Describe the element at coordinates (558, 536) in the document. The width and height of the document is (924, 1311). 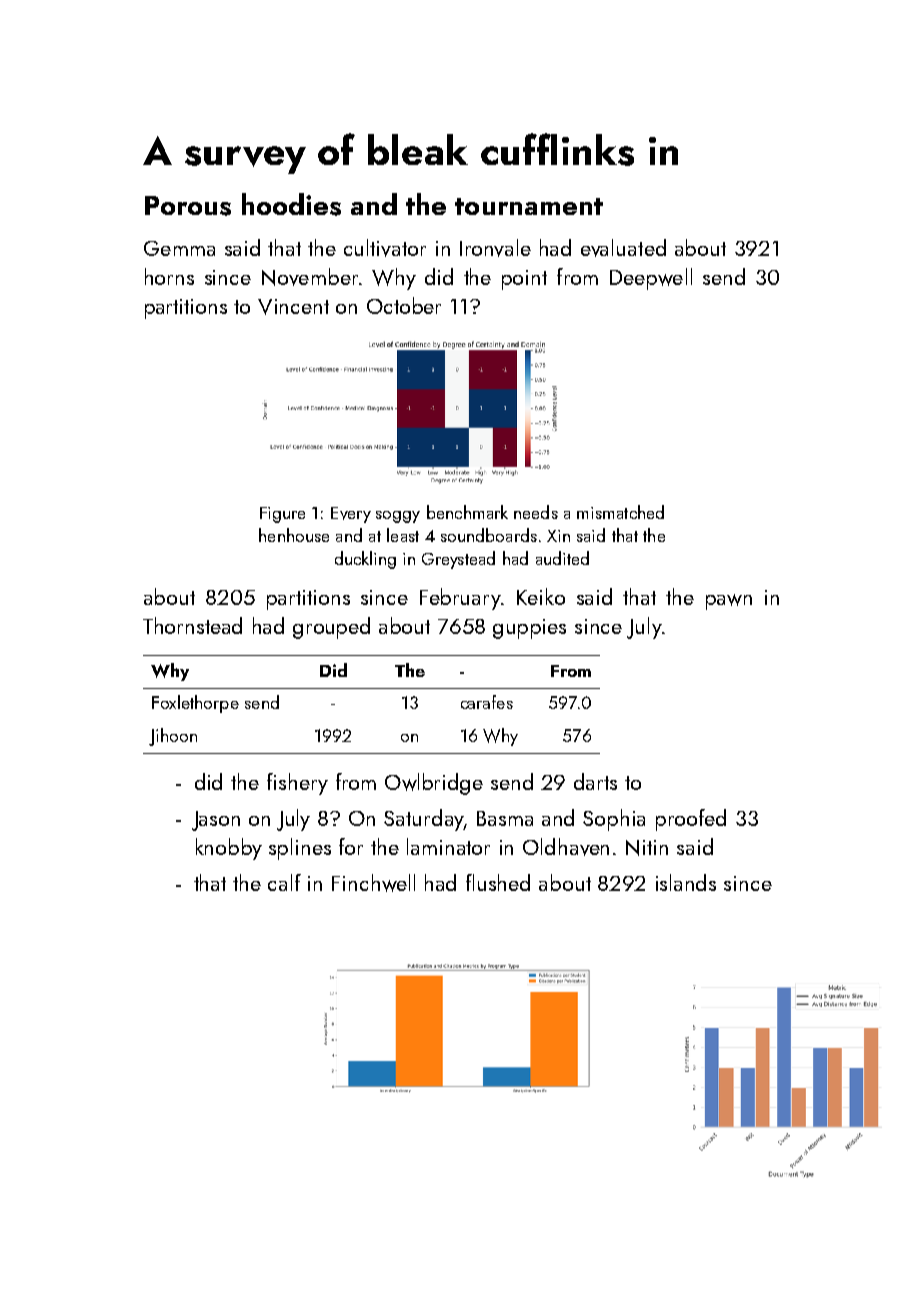
I see `Xin` at that location.
